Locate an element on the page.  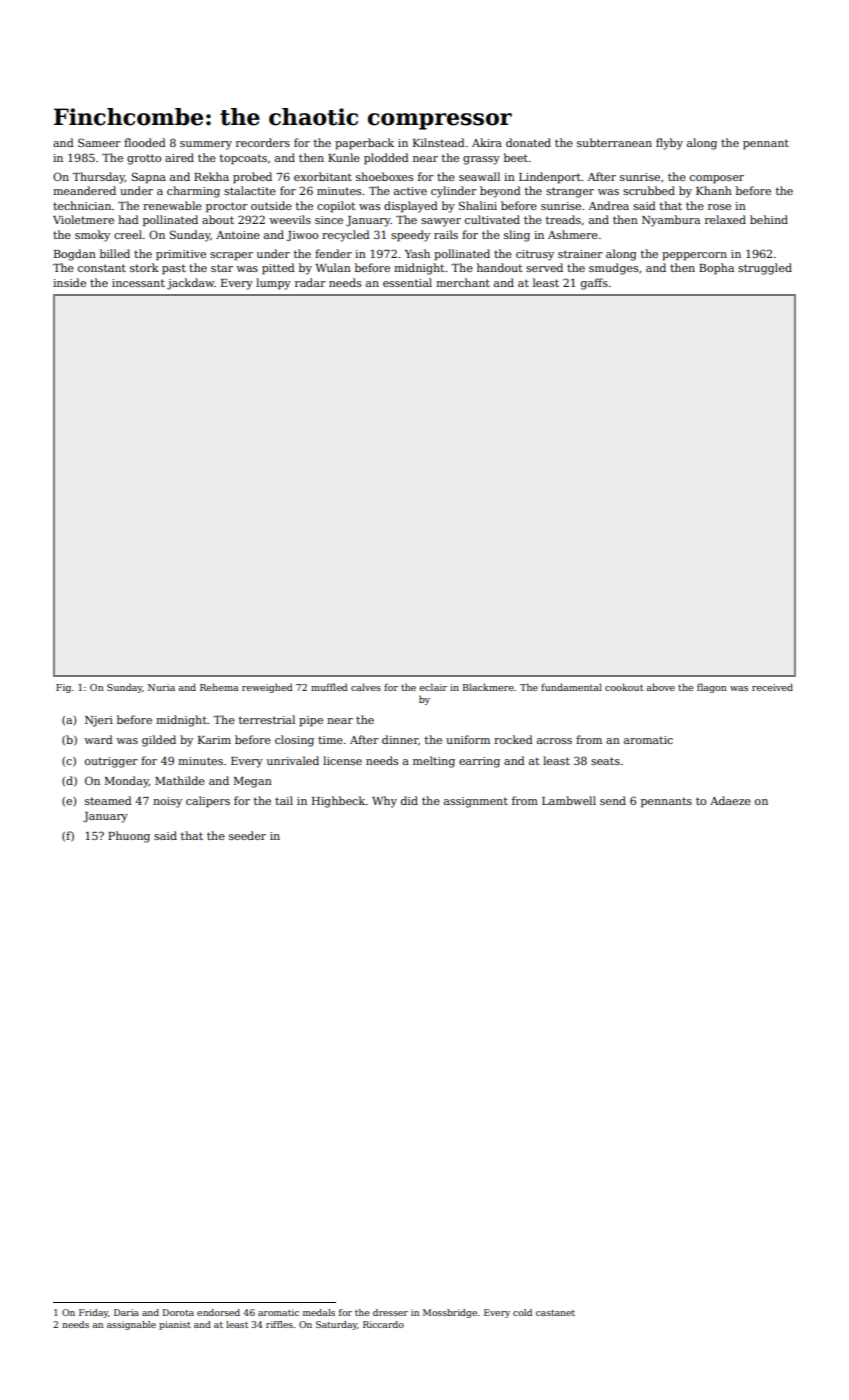
uniform is located at coordinates (468, 739).
